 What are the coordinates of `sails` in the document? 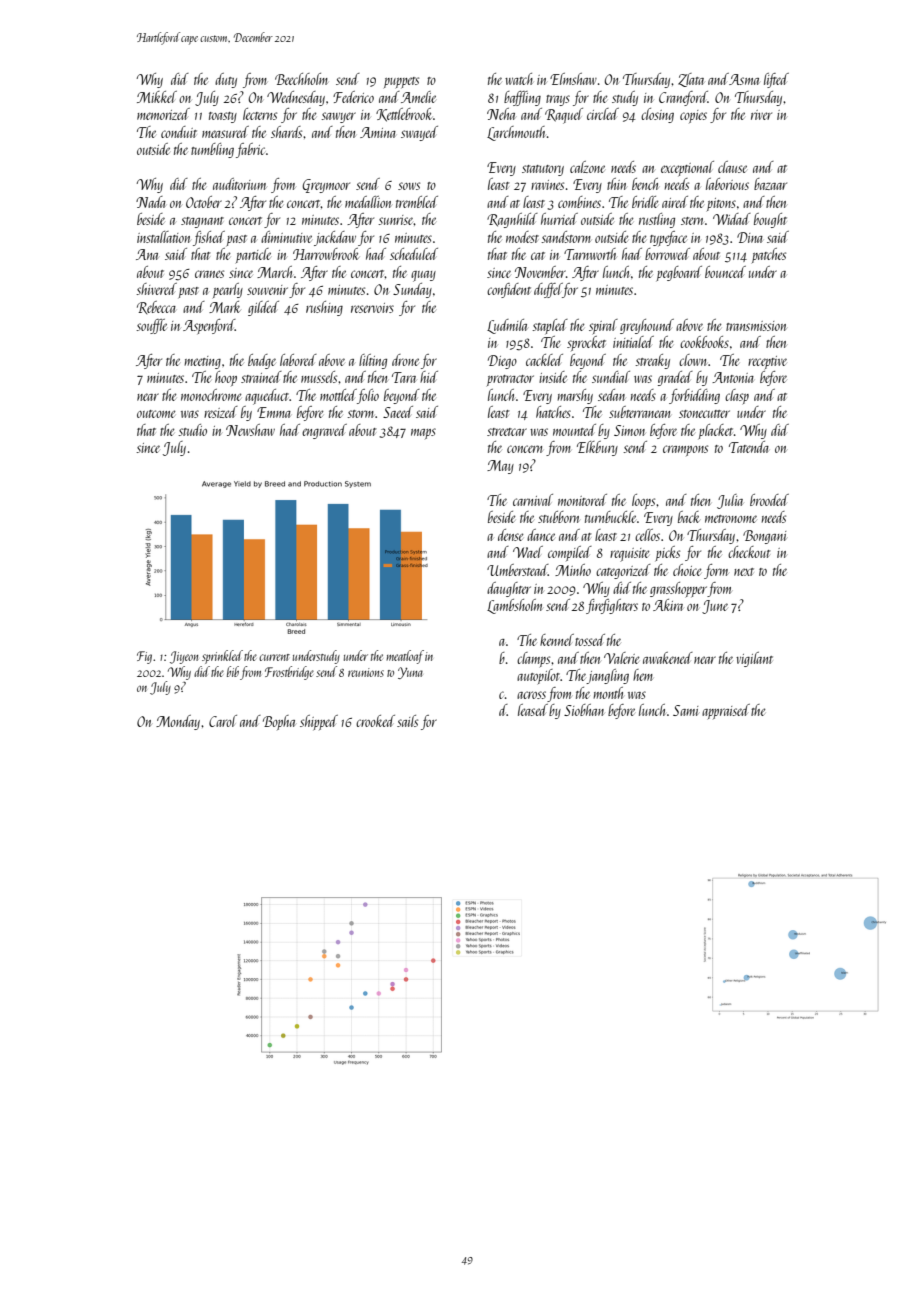 It's located at (407, 721).
